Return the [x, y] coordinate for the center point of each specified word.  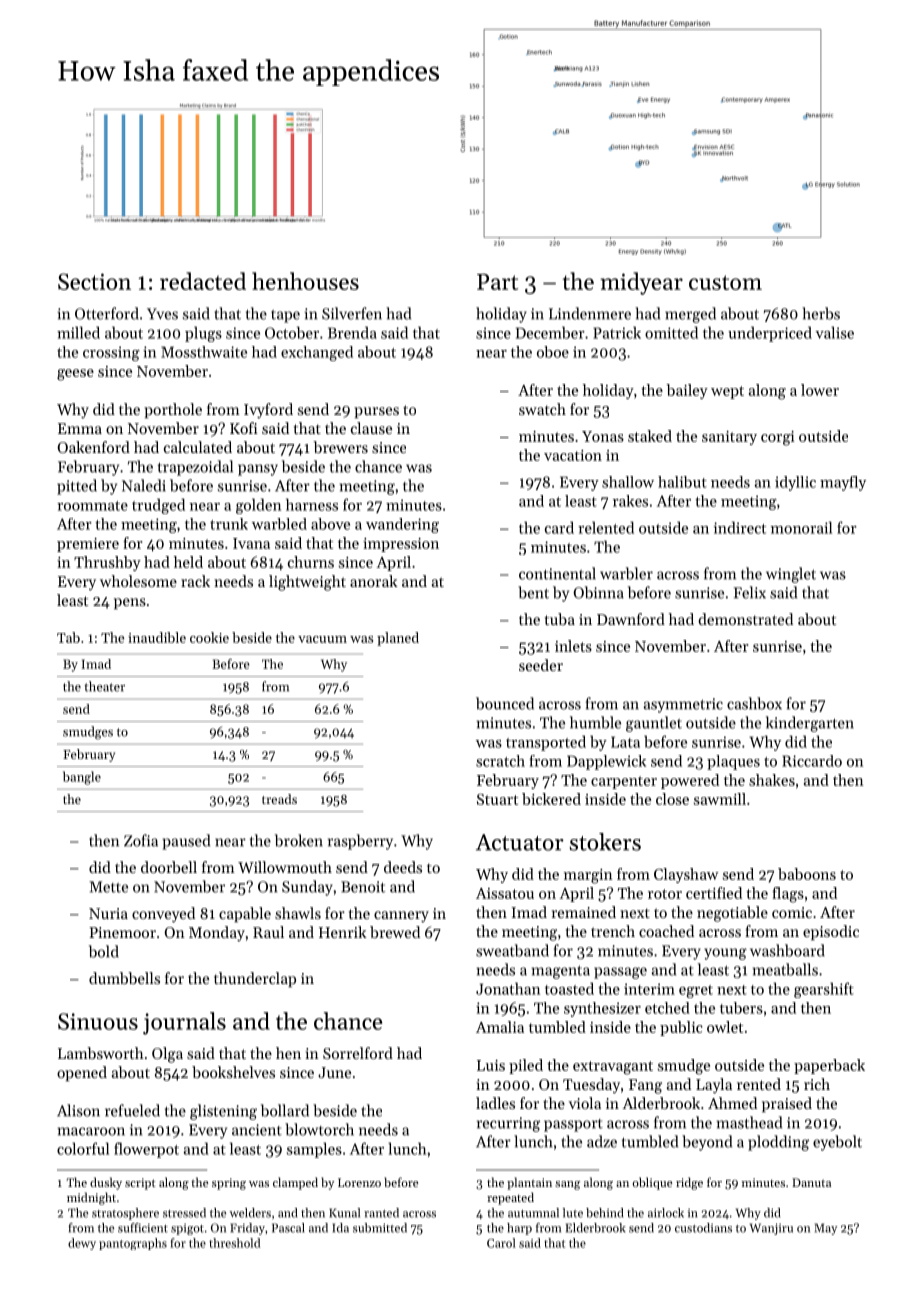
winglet [791, 575]
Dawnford [631, 619]
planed [398, 639]
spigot [187, 1229]
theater [105, 686]
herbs [821, 313]
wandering [402, 525]
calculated [198, 447]
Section [94, 281]
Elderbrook [596, 1228]
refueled [132, 1110]
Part [497, 282]
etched [667, 1008]
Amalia [500, 1027]
